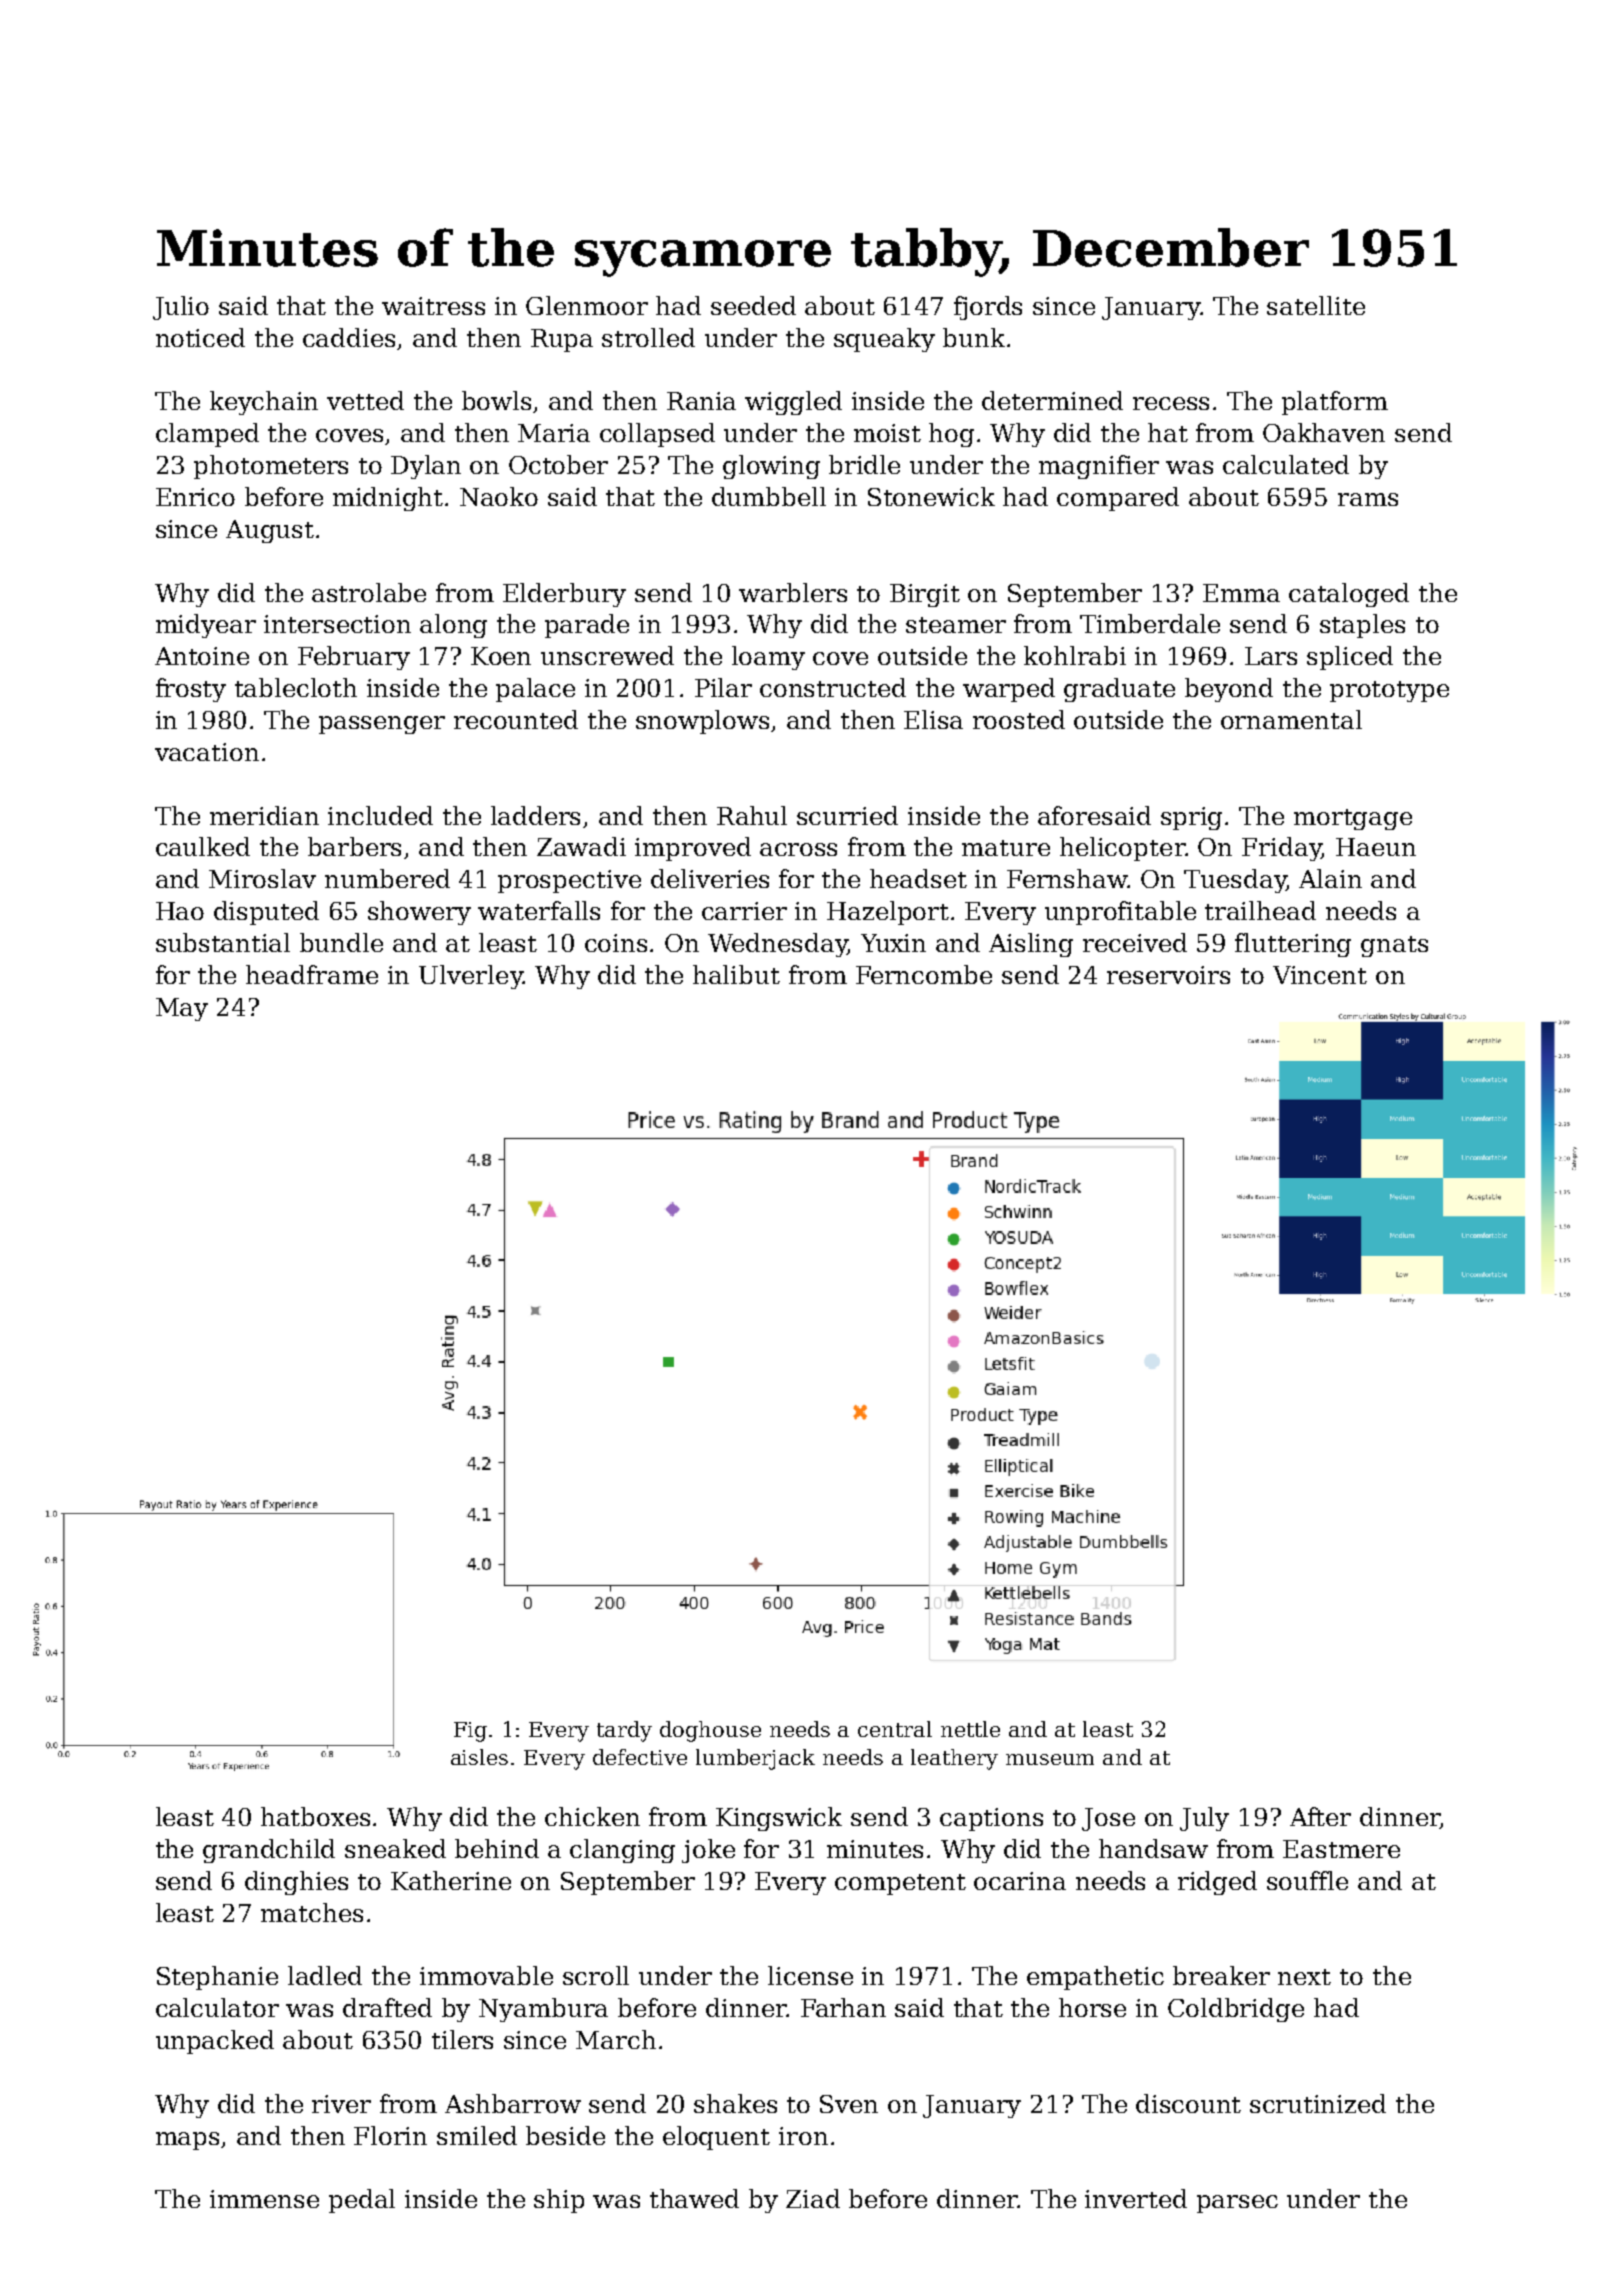 Image resolution: width=1620 pixels, height=2292 pixels. What do you see at coordinates (1368, 499) in the document?
I see `rams` at bounding box center [1368, 499].
